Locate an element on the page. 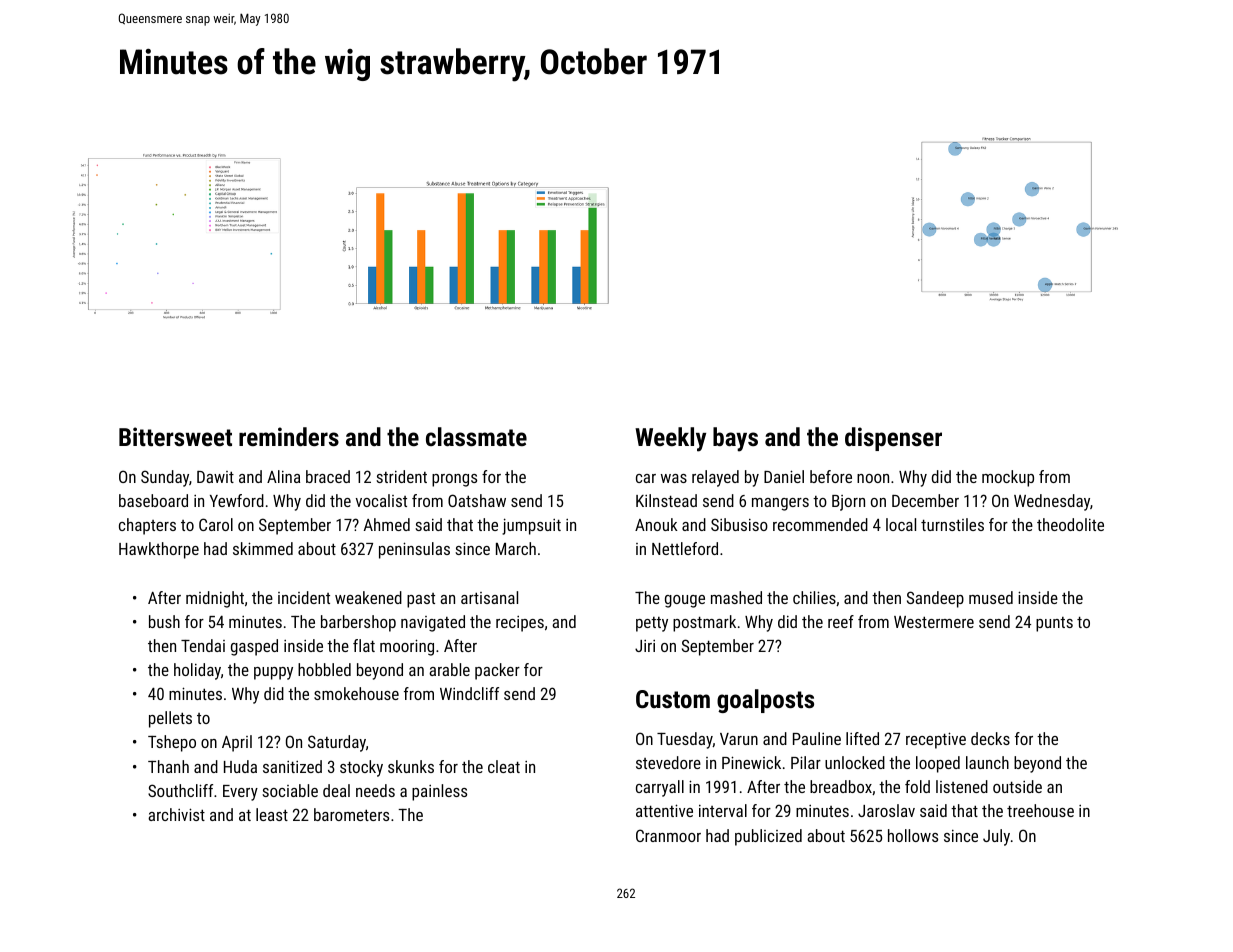 This image has width=1233, height=952. Weekly is located at coordinates (670, 439).
